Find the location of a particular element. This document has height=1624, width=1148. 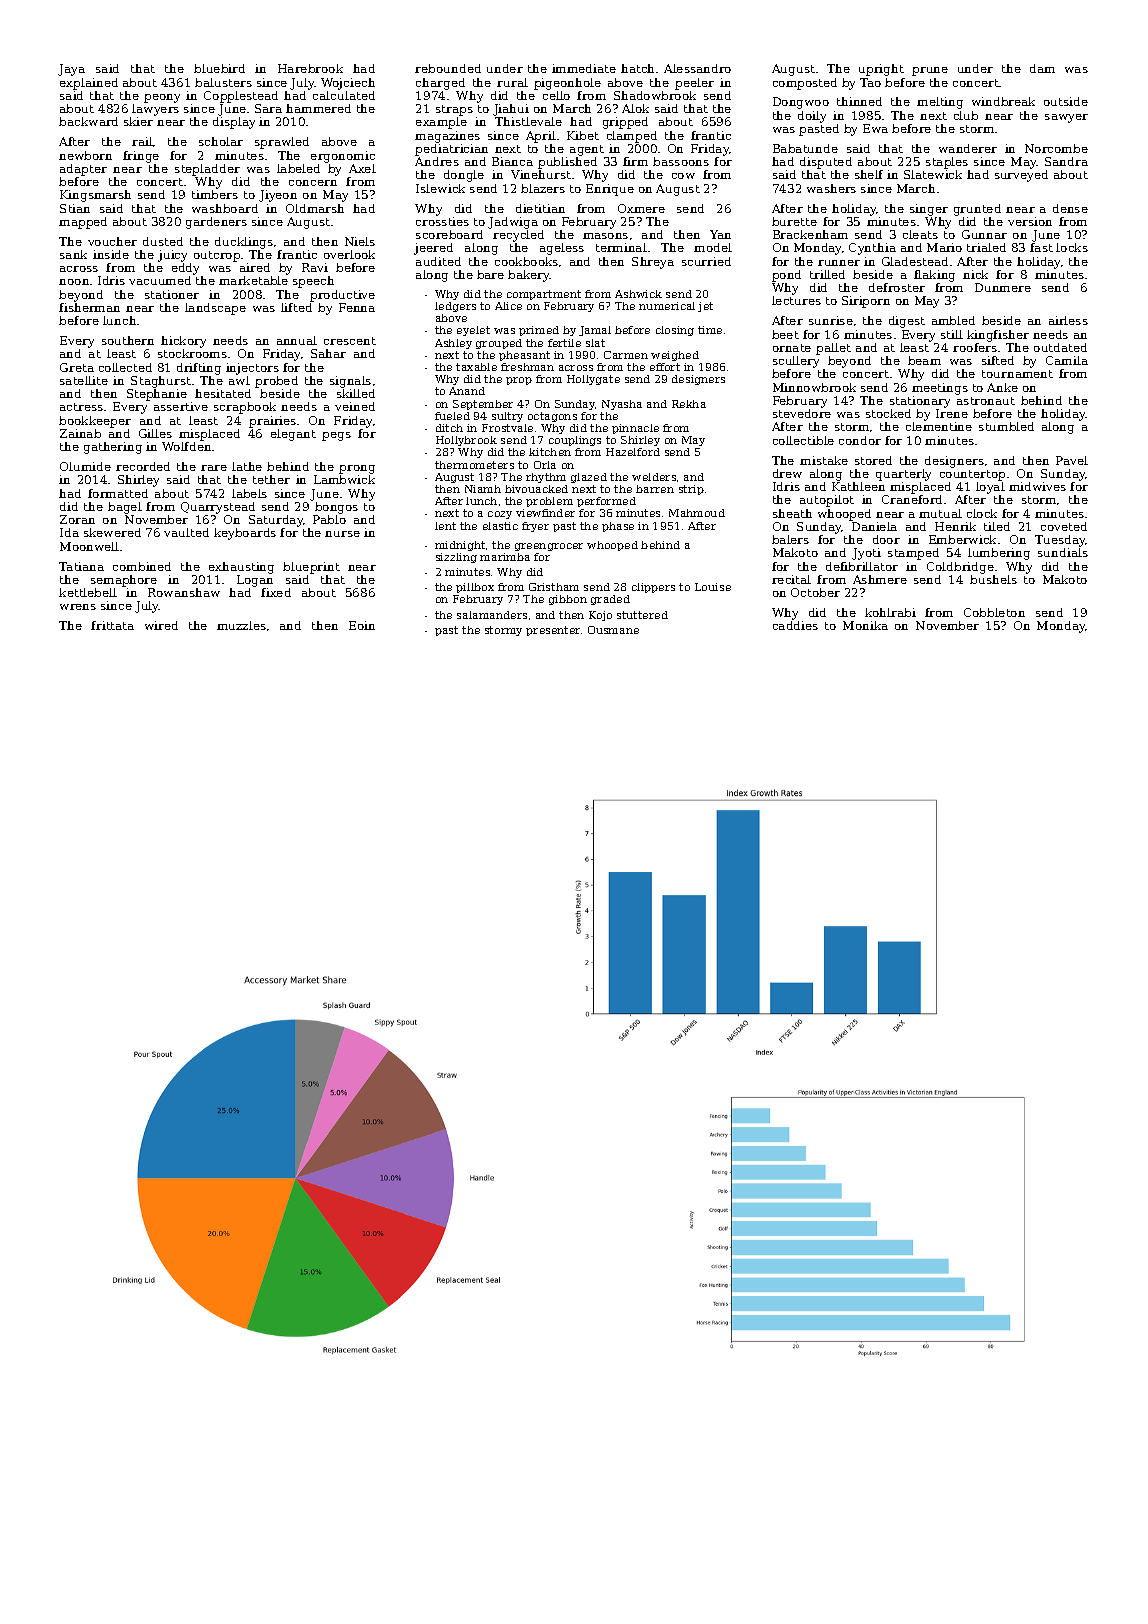

Minnowbrook is located at coordinates (814, 387).
